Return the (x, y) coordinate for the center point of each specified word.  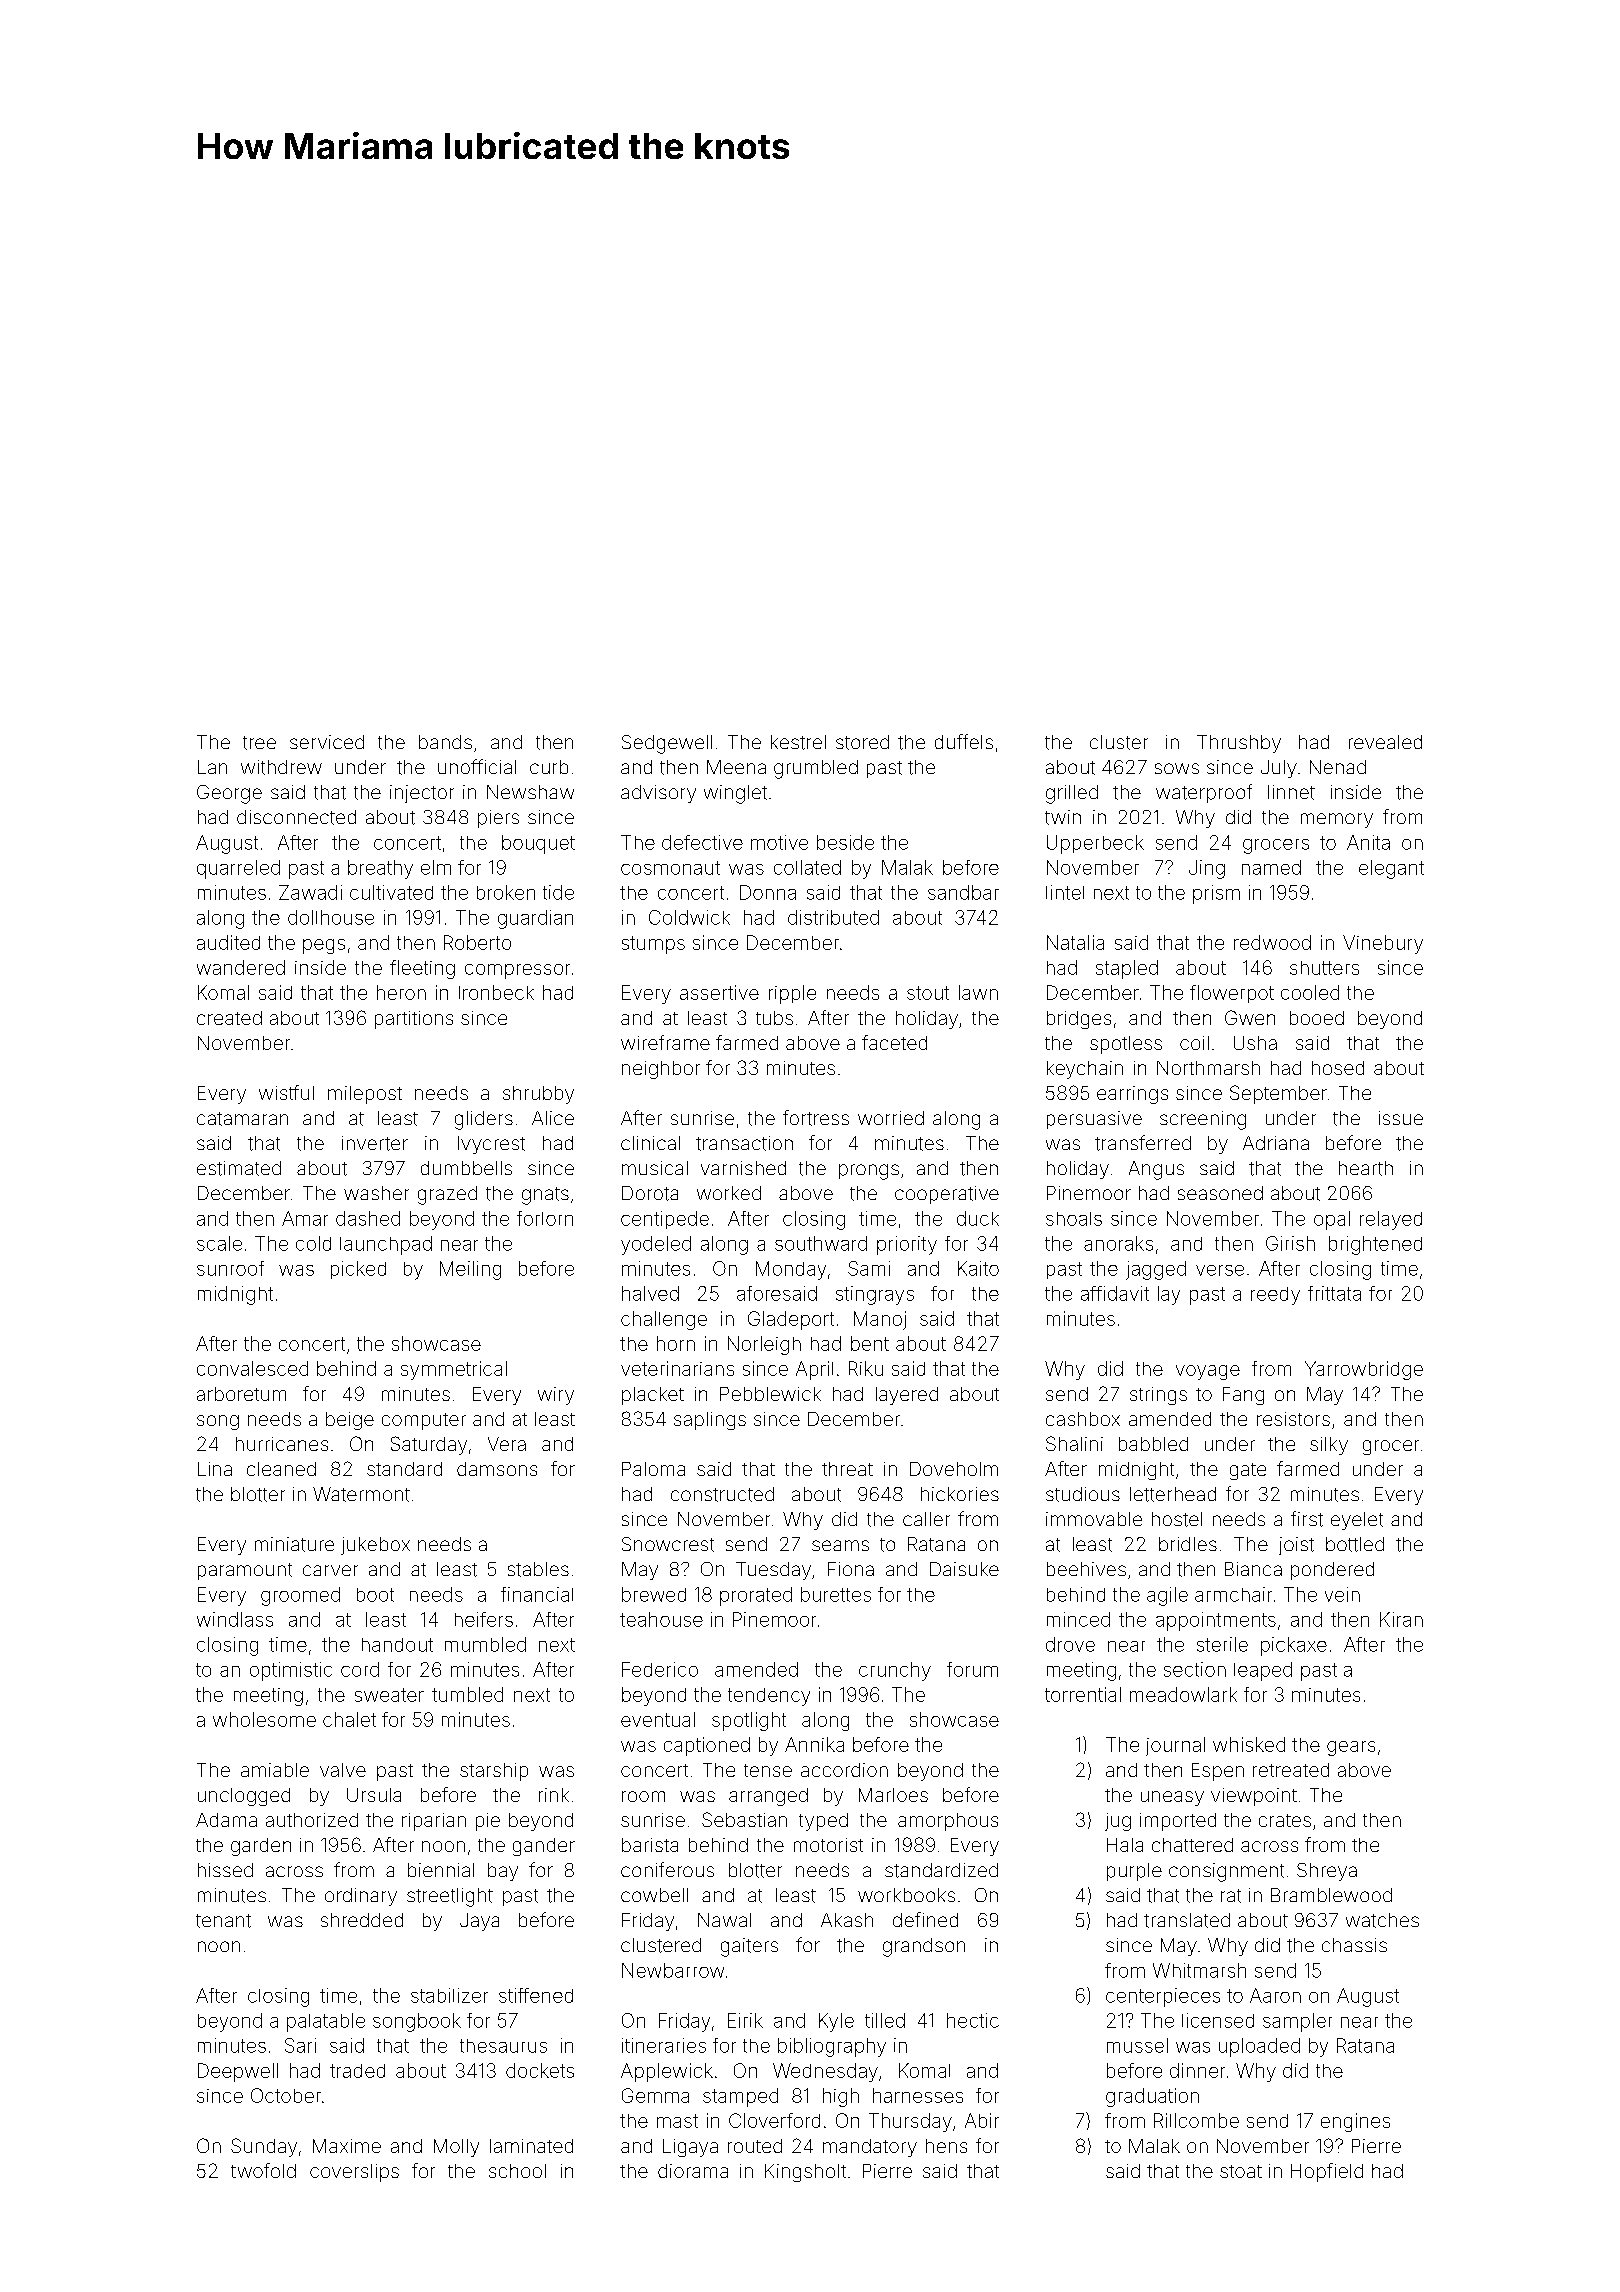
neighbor (661, 1070)
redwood (1272, 942)
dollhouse (331, 917)
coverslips (354, 2173)
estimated (239, 1168)
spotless (1126, 1045)
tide (558, 892)
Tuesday (773, 1571)
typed (823, 1822)
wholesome (264, 1719)
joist (1296, 1546)
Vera (507, 1444)
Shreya (1327, 1872)
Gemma (655, 2095)
